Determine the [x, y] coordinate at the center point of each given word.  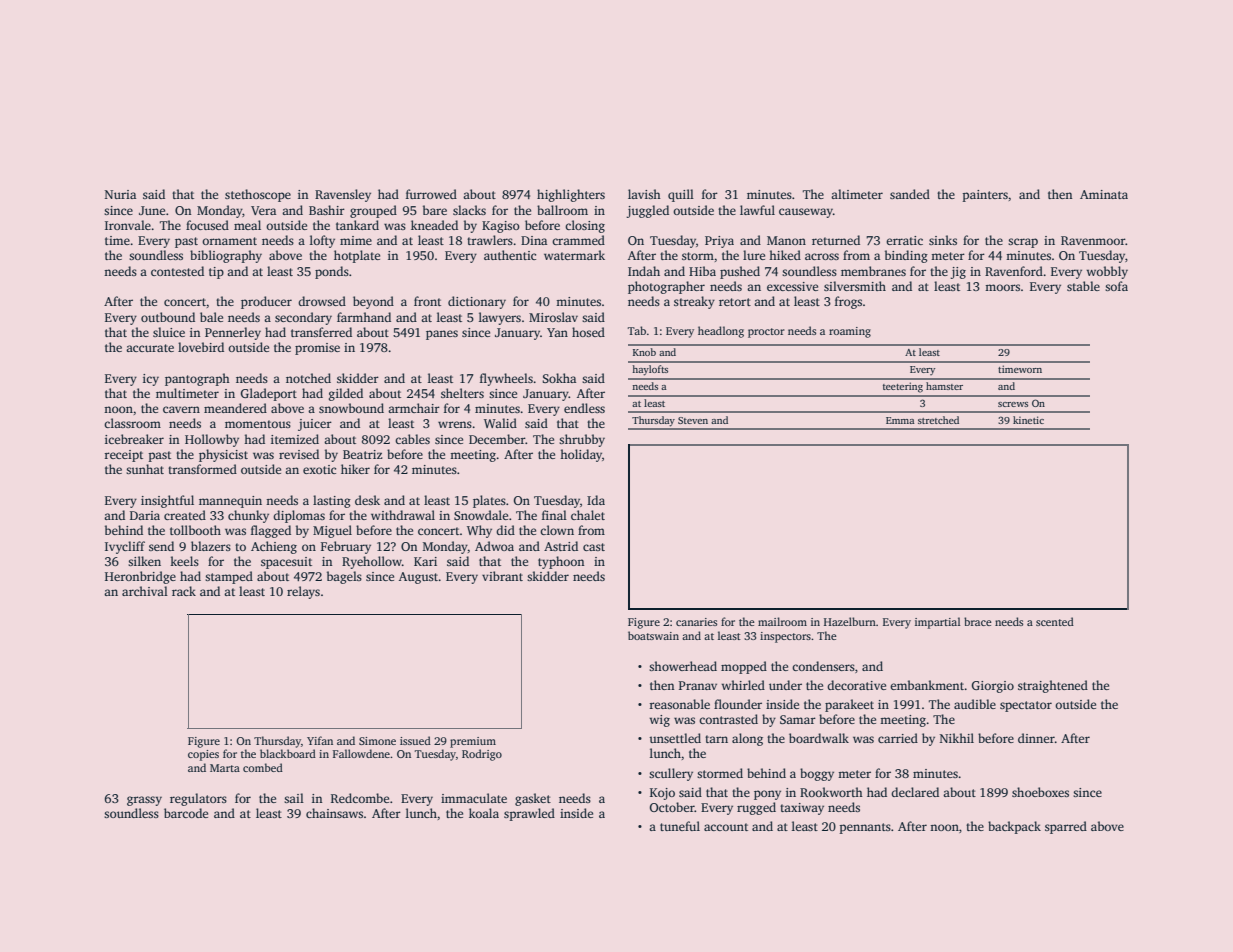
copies [203, 755]
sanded [910, 194]
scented [1055, 621]
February [346, 547]
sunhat [145, 469]
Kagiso [501, 227]
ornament [229, 241]
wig [659, 721]
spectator [1026, 706]
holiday [581, 455]
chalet [588, 515]
